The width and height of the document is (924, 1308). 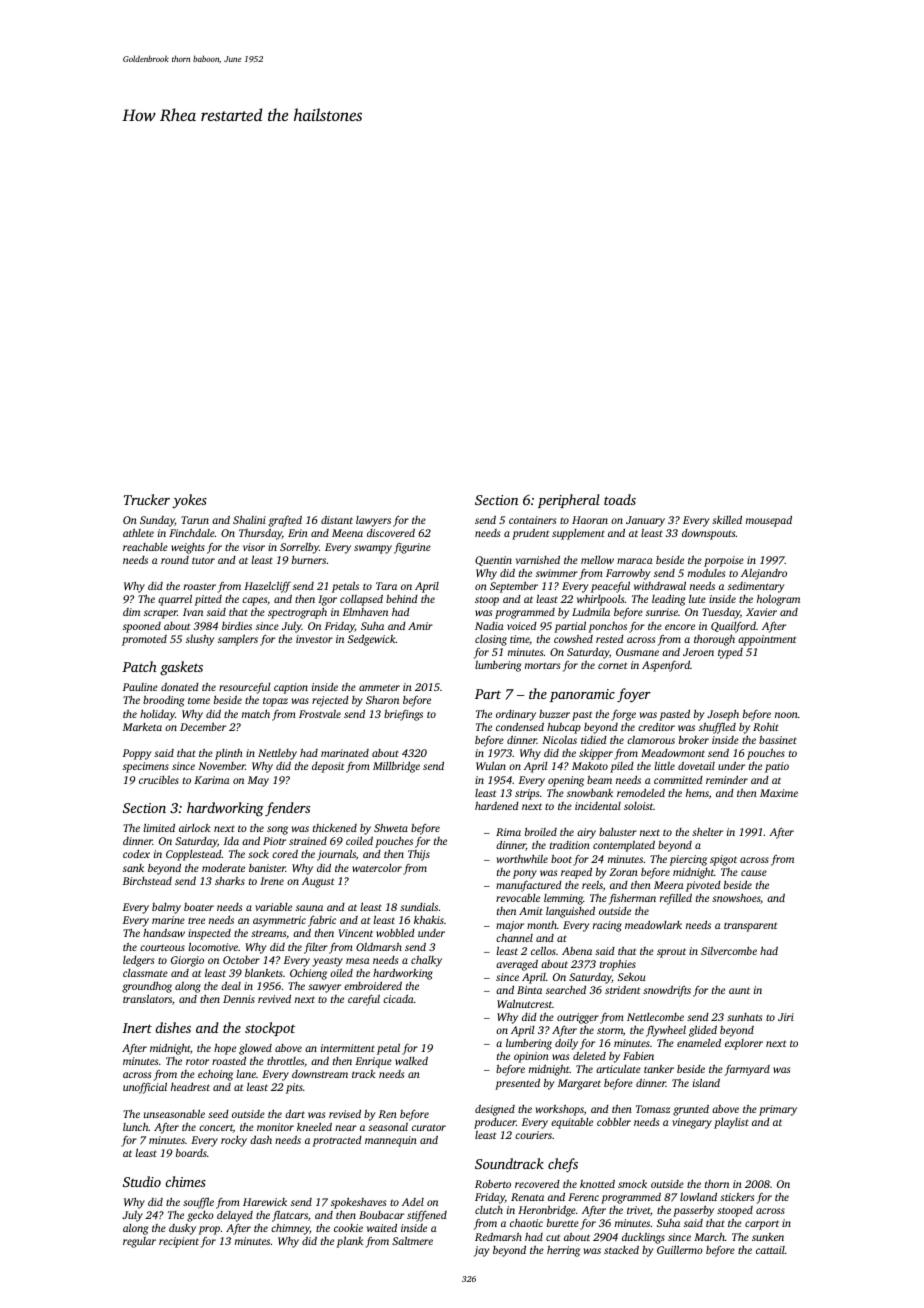 I want to click on regular, so click(x=139, y=1242).
